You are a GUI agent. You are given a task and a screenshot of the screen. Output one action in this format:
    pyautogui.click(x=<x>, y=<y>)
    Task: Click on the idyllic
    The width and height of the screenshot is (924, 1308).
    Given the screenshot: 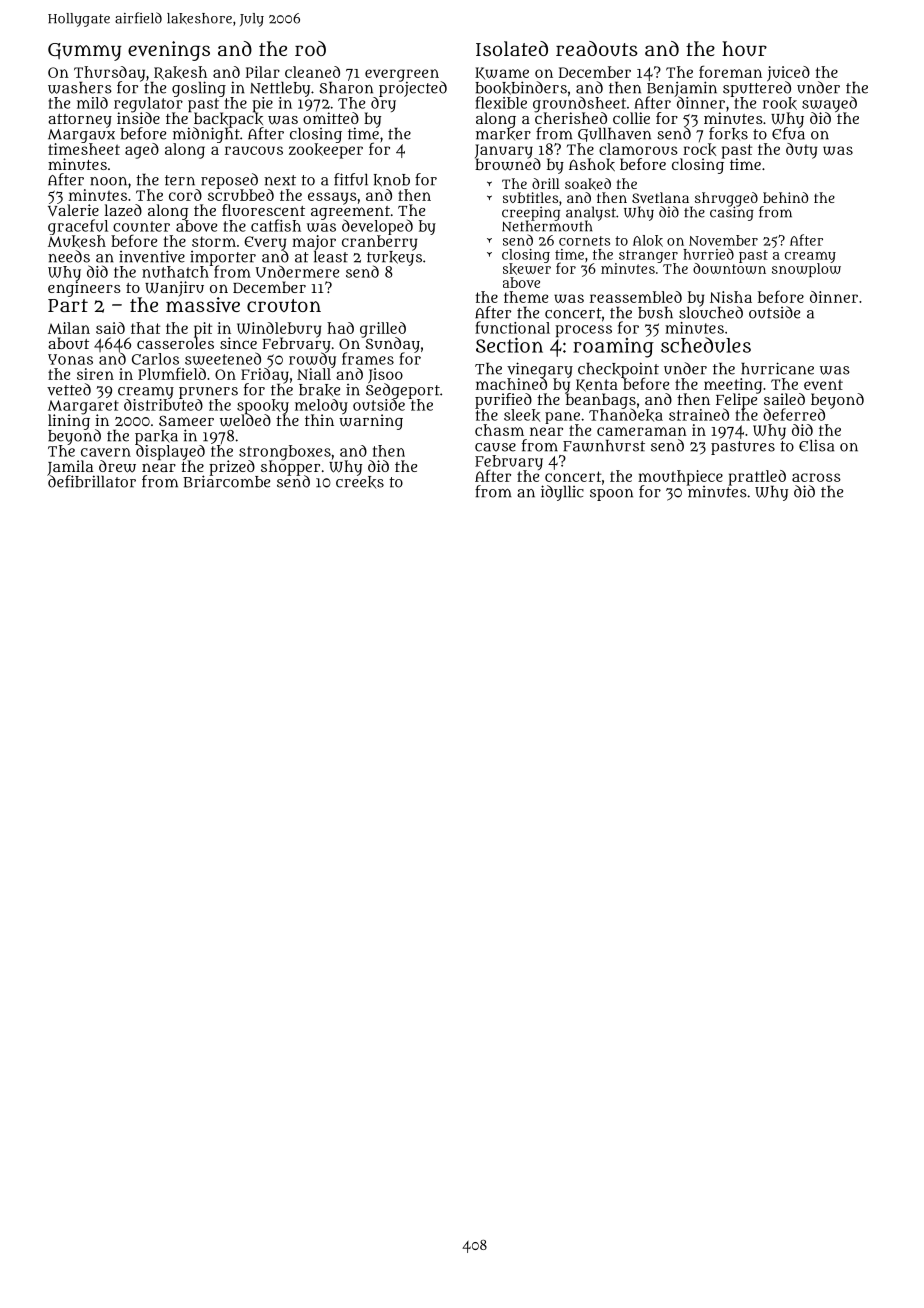 What is the action you would take?
    pyautogui.click(x=562, y=493)
